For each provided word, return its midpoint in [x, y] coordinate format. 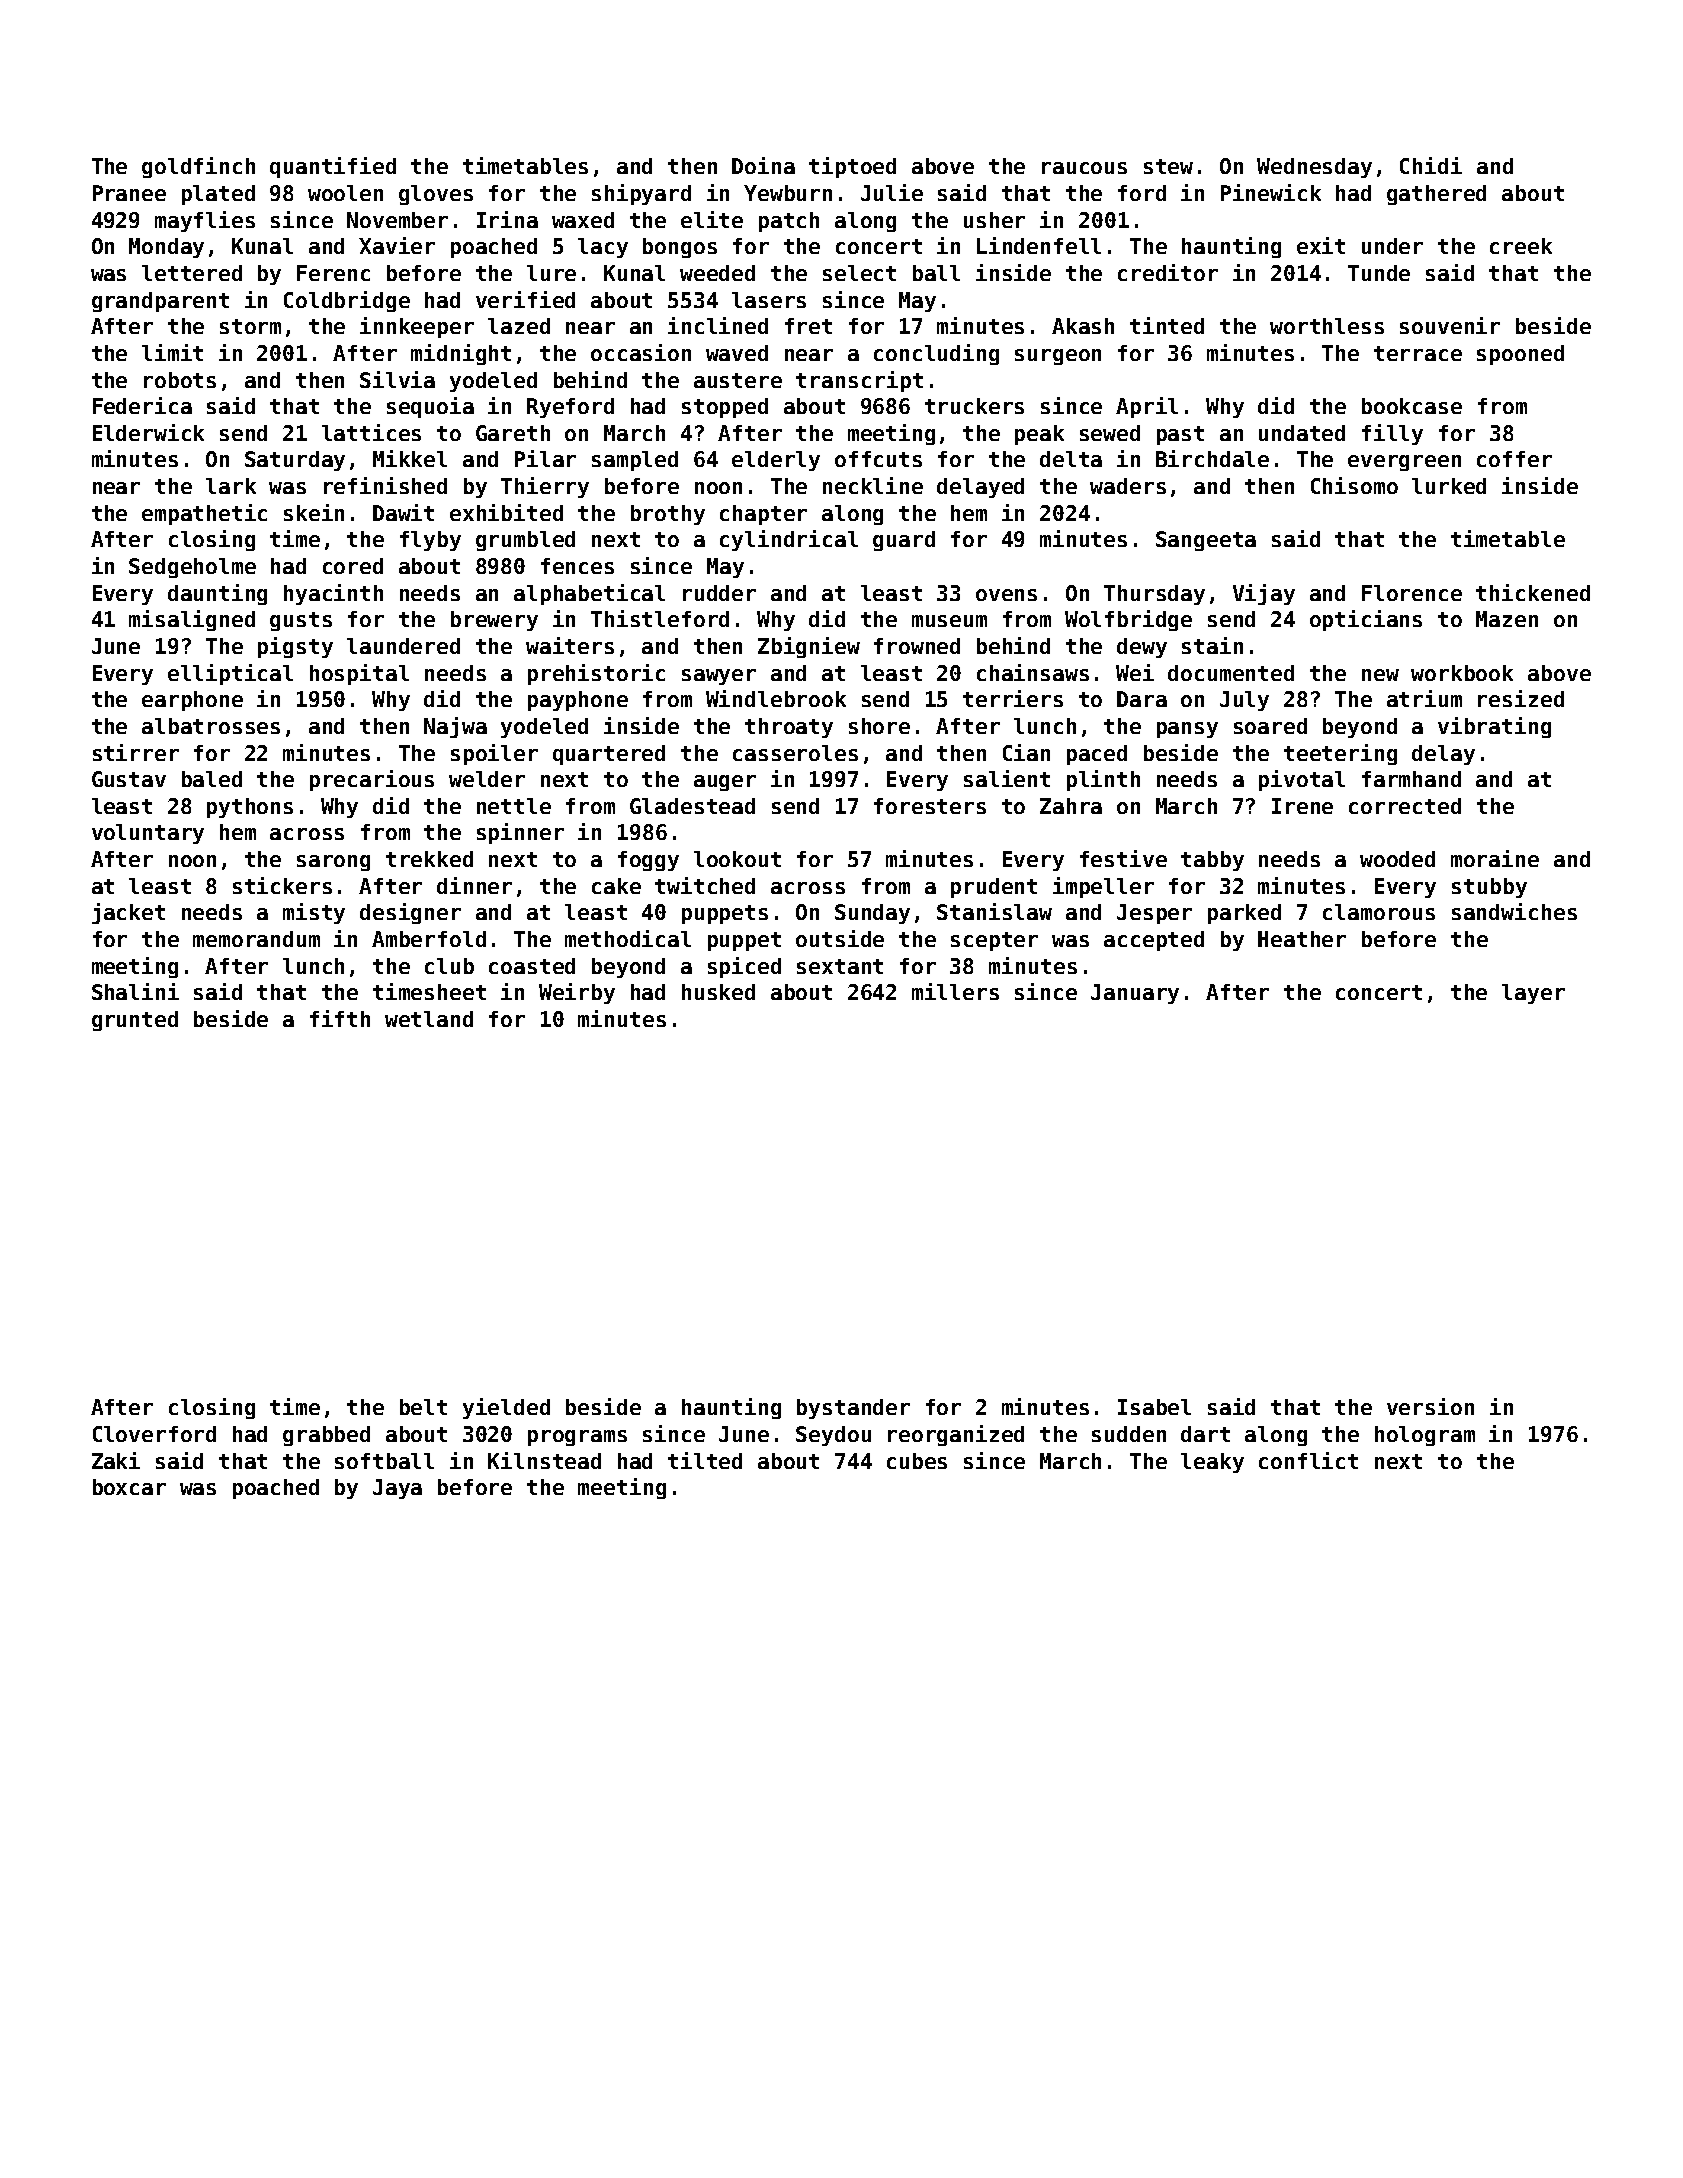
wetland [429, 1019]
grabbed [326, 1436]
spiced [744, 967]
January [1135, 994]
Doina [763, 165]
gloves [436, 195]
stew [1168, 166]
